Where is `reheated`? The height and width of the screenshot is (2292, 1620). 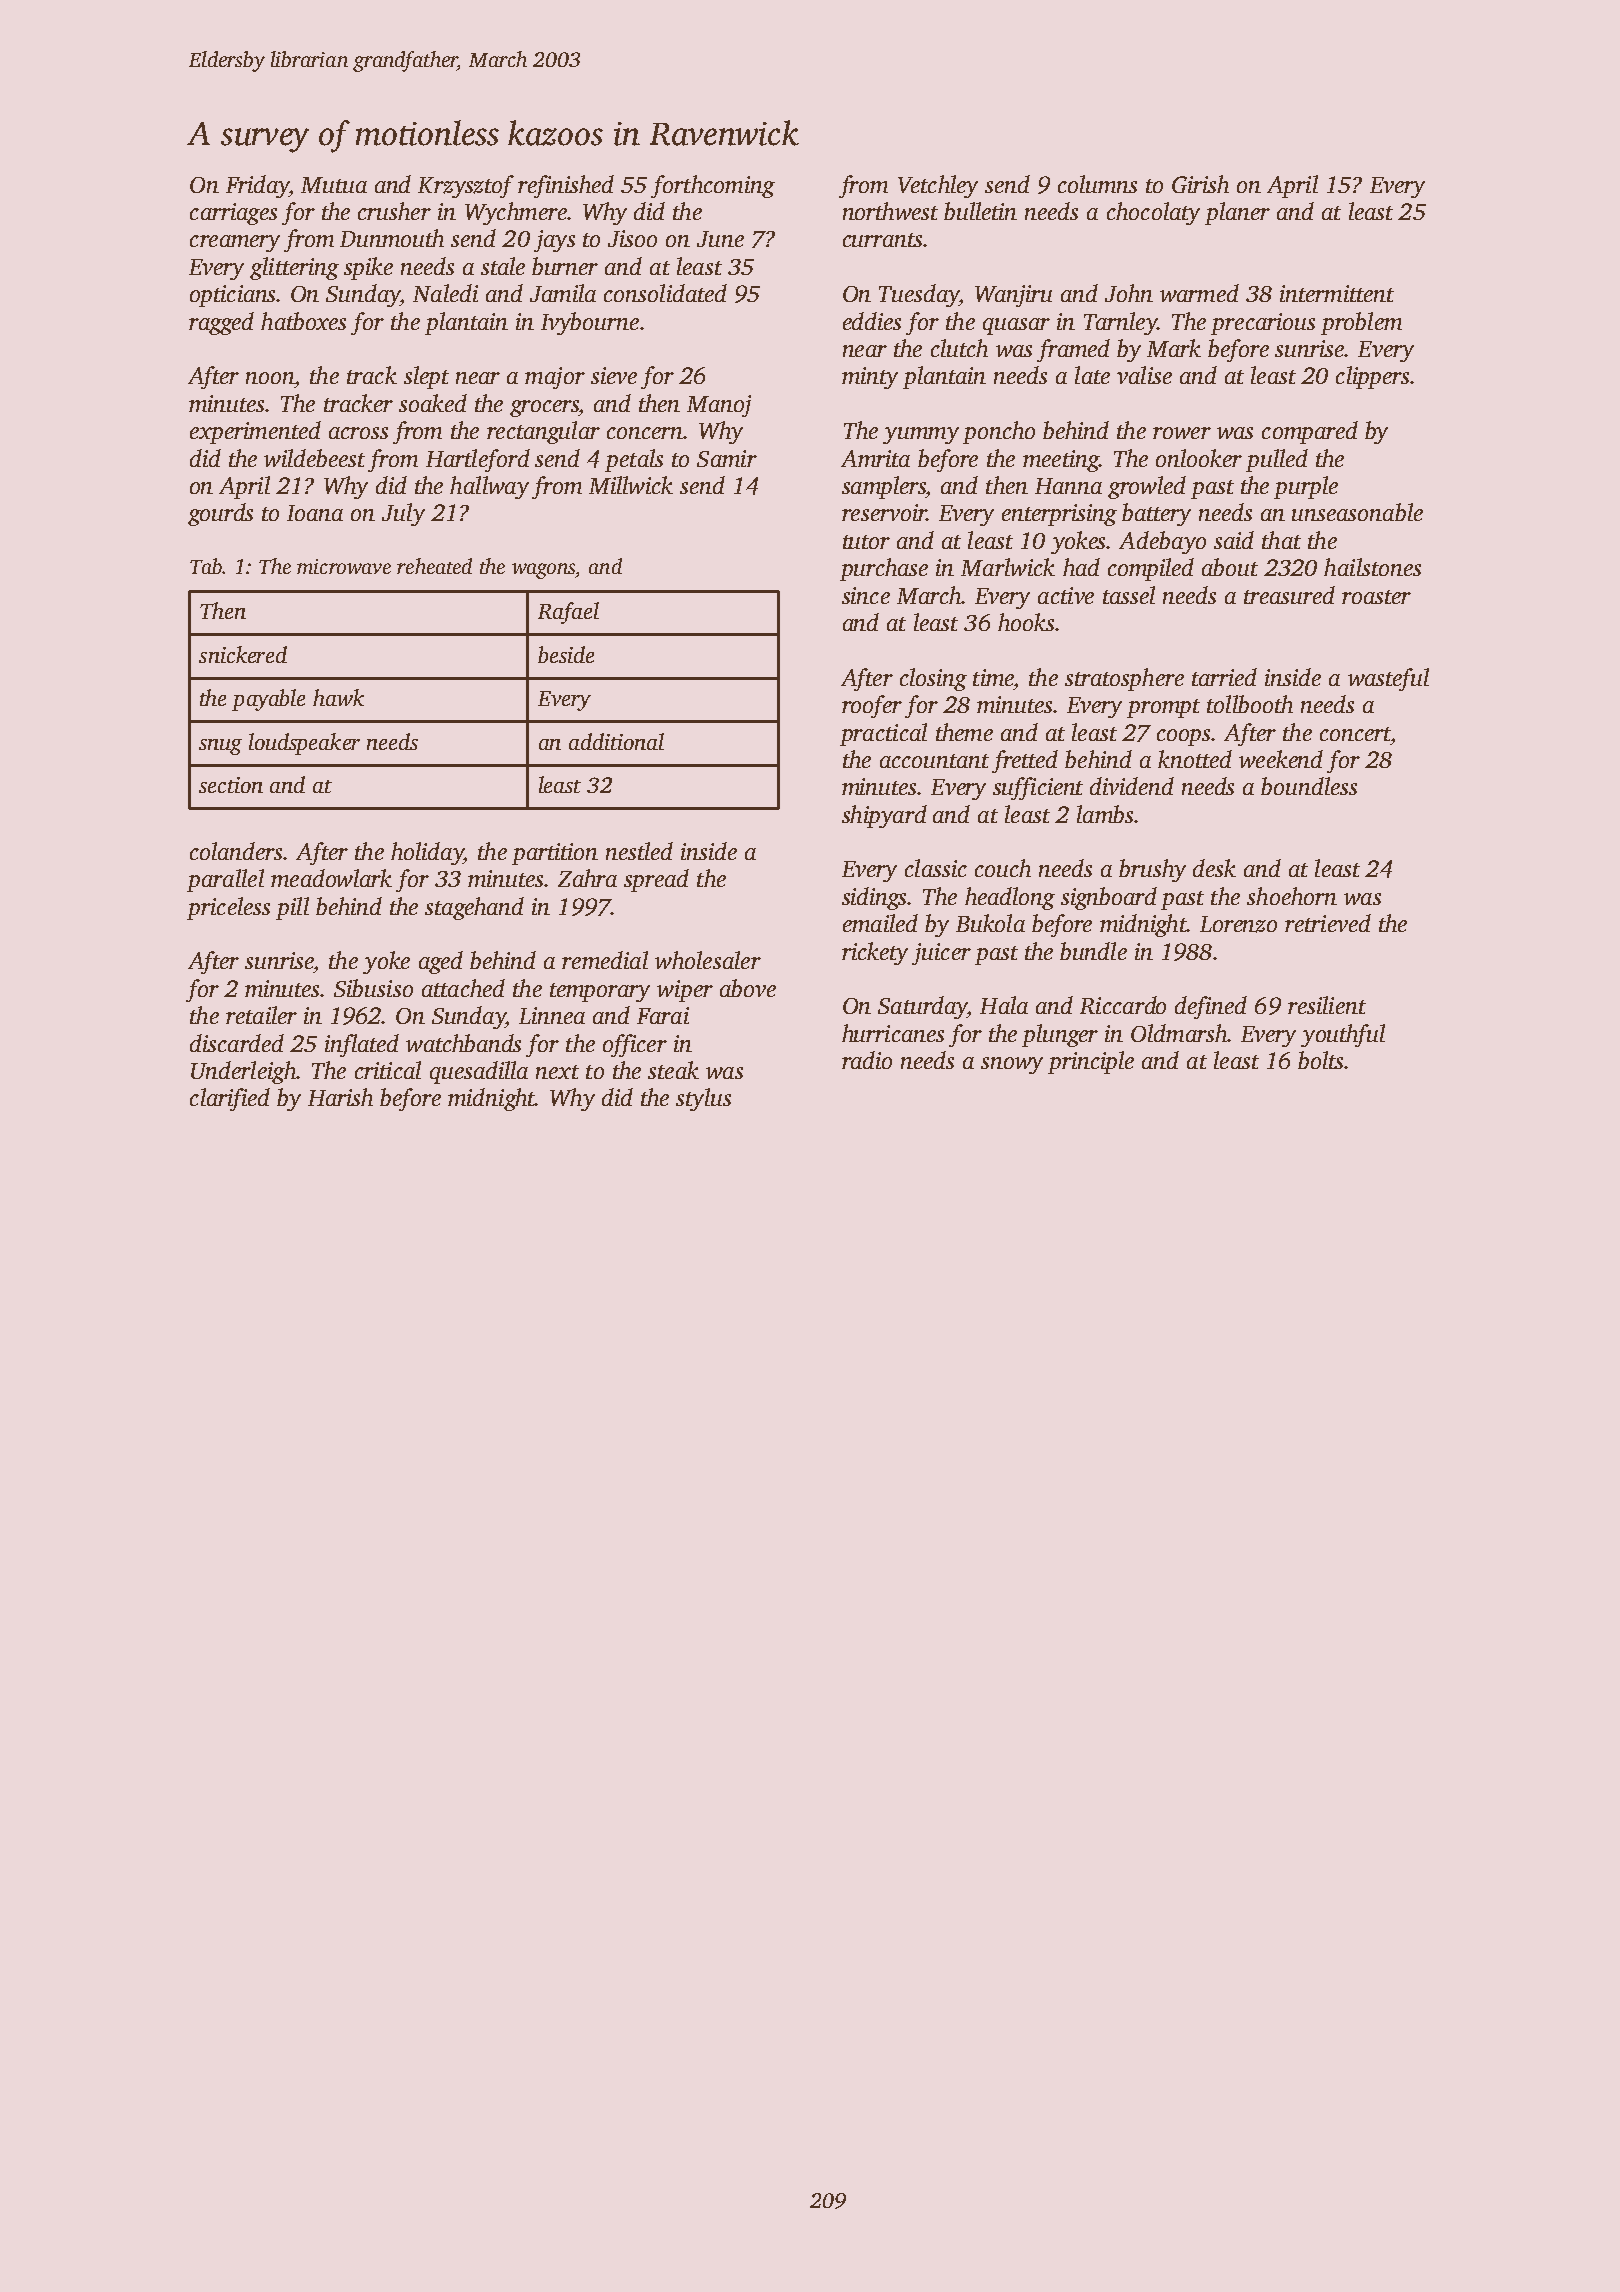 reheated is located at coordinates (434, 566).
